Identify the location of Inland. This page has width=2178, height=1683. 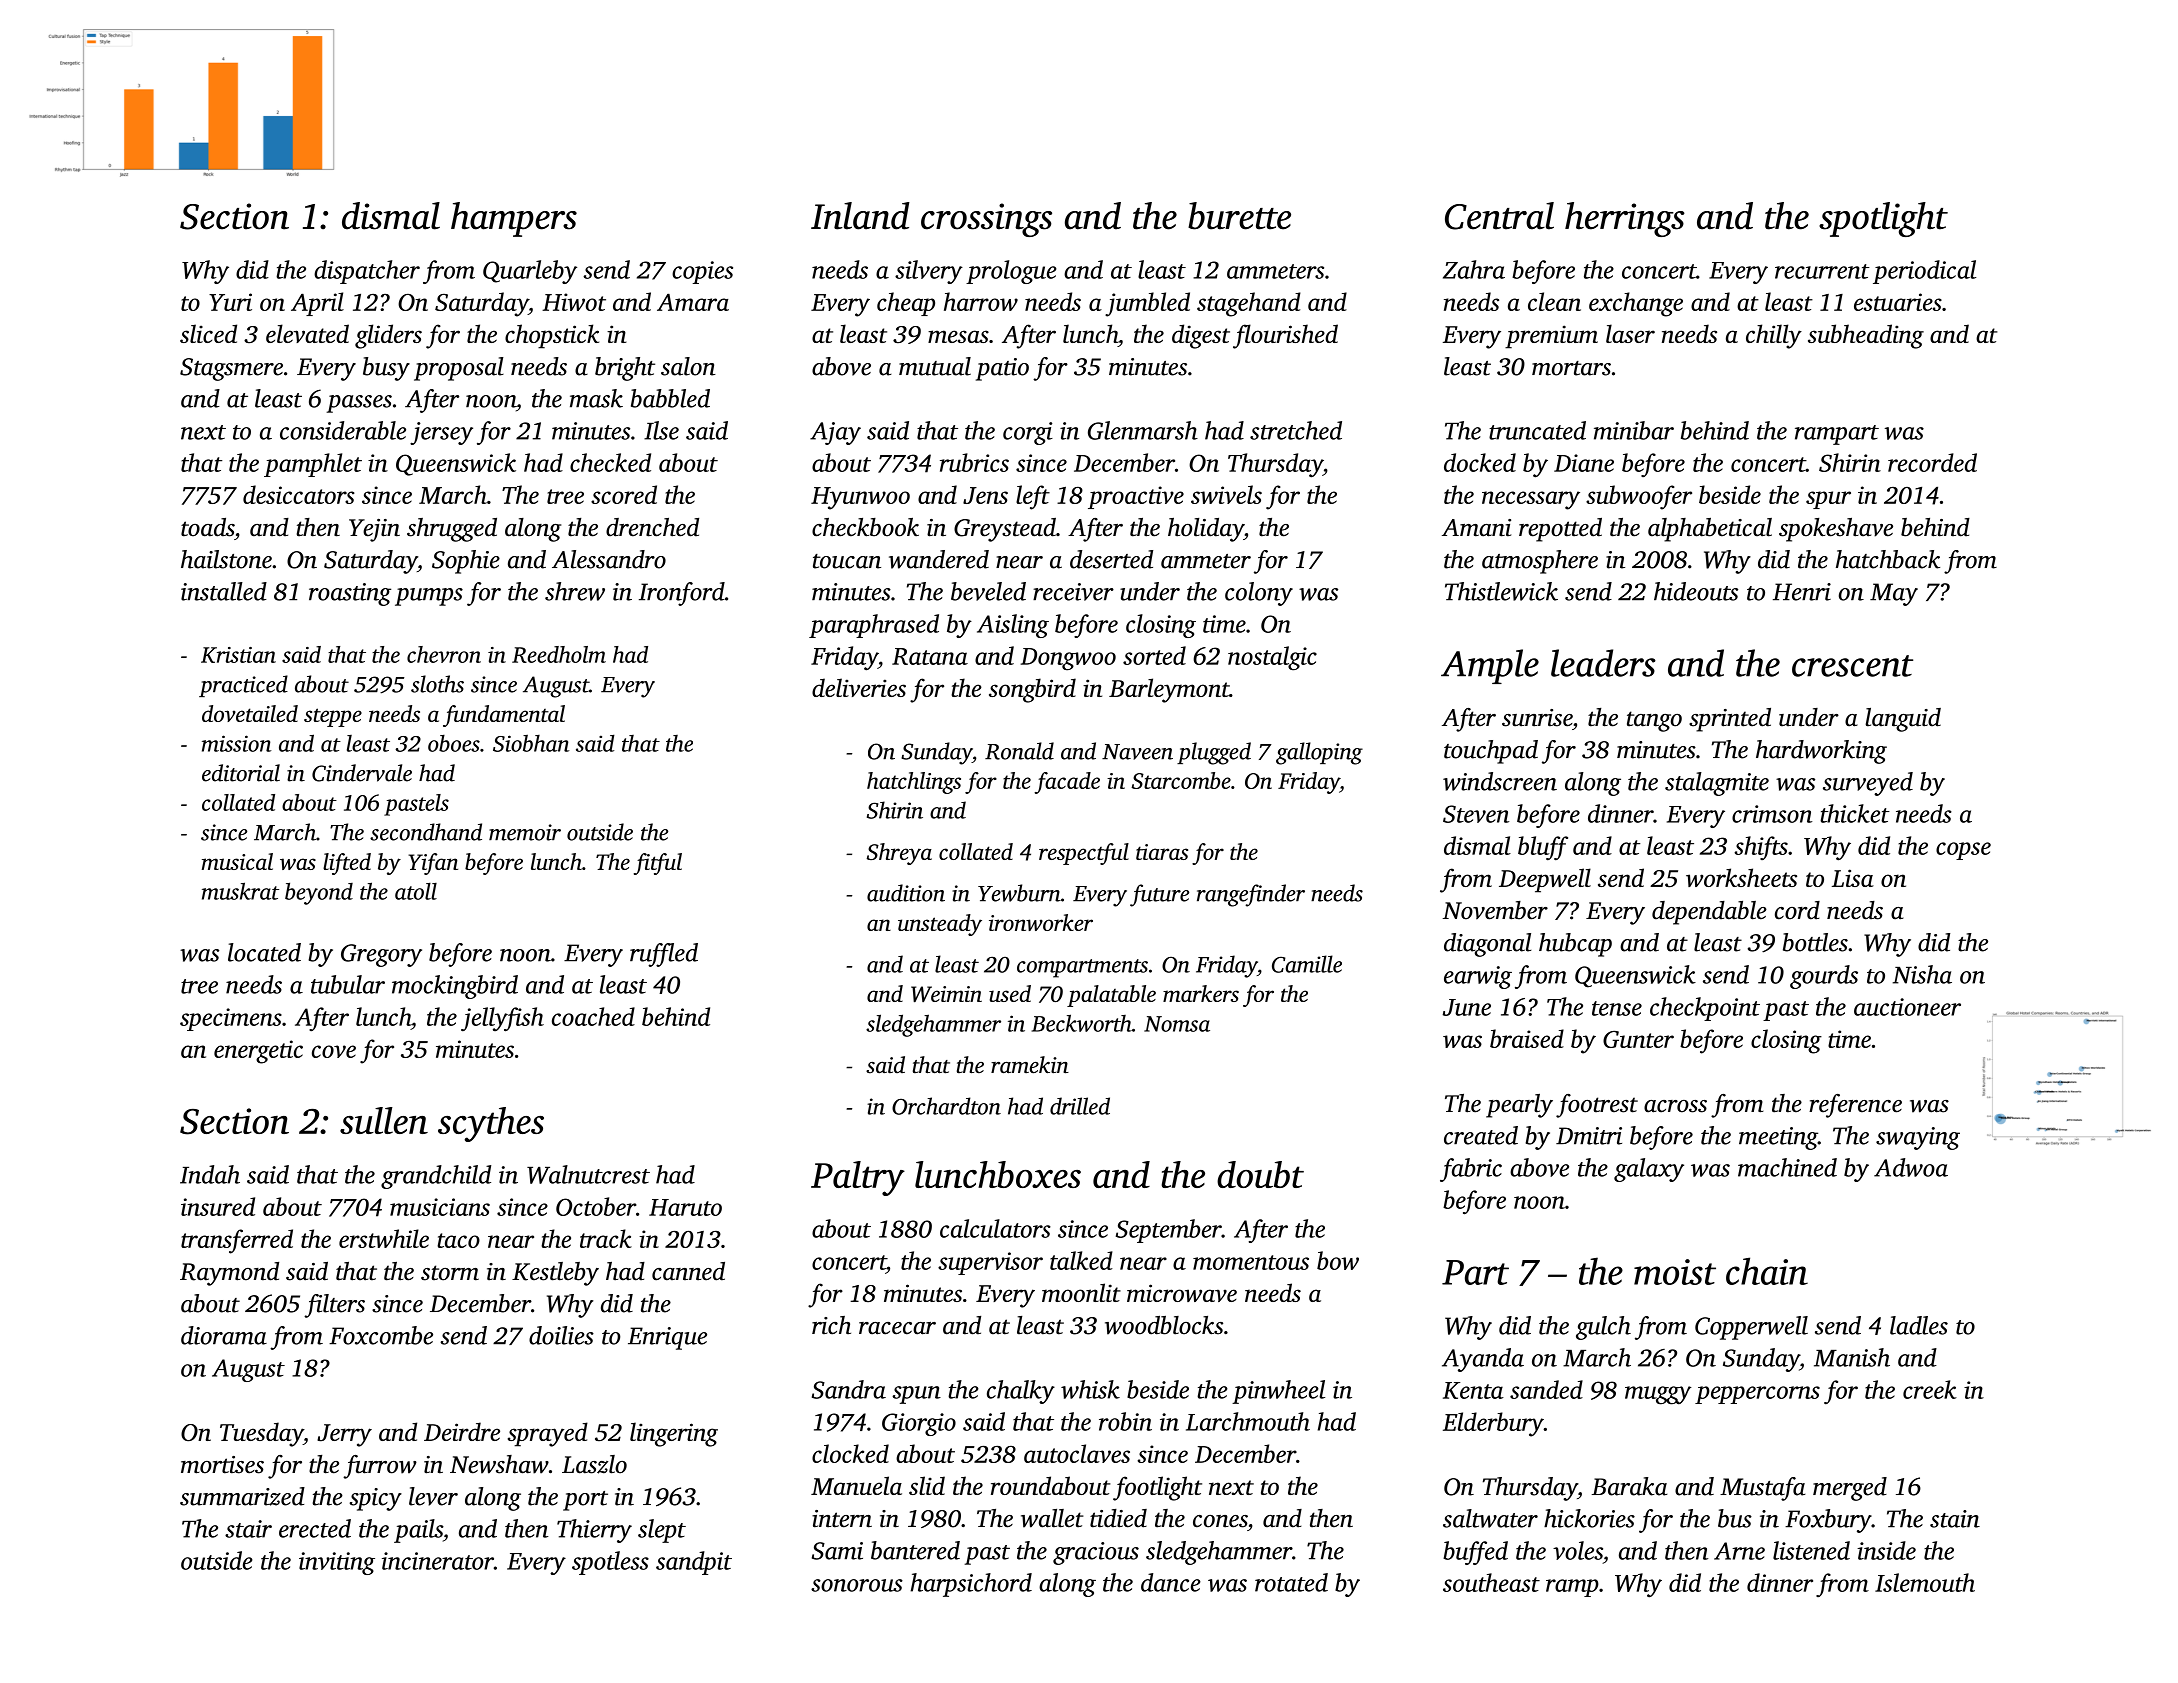
(860, 216).
